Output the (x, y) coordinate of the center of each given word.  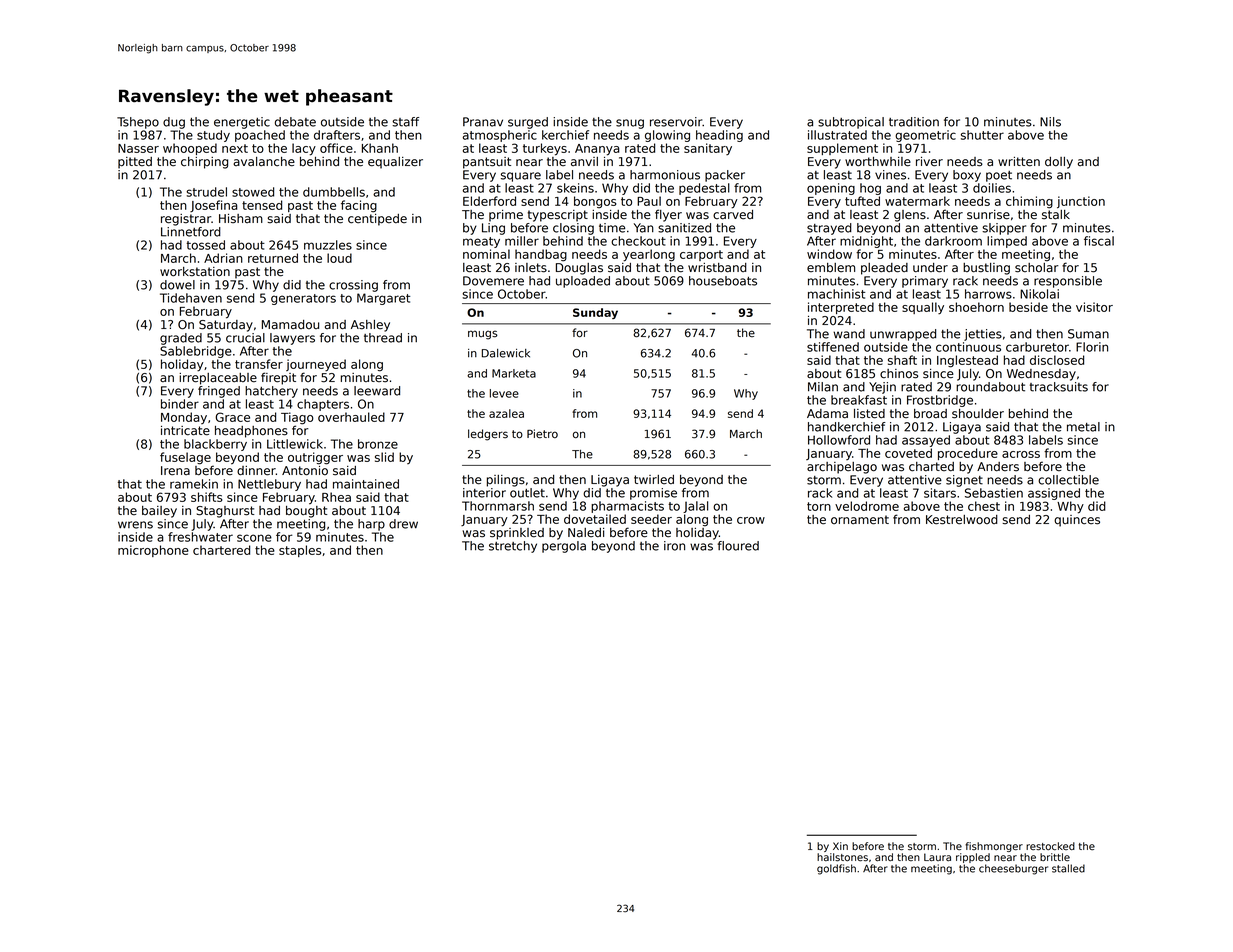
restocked (1050, 846)
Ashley (370, 326)
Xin (840, 846)
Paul (649, 201)
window (829, 254)
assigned (1054, 494)
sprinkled (517, 534)
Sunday (595, 313)
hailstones (842, 857)
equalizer (395, 163)
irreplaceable (218, 379)
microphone (153, 551)
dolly (1059, 163)
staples (300, 551)
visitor (1094, 307)
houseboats (723, 281)
